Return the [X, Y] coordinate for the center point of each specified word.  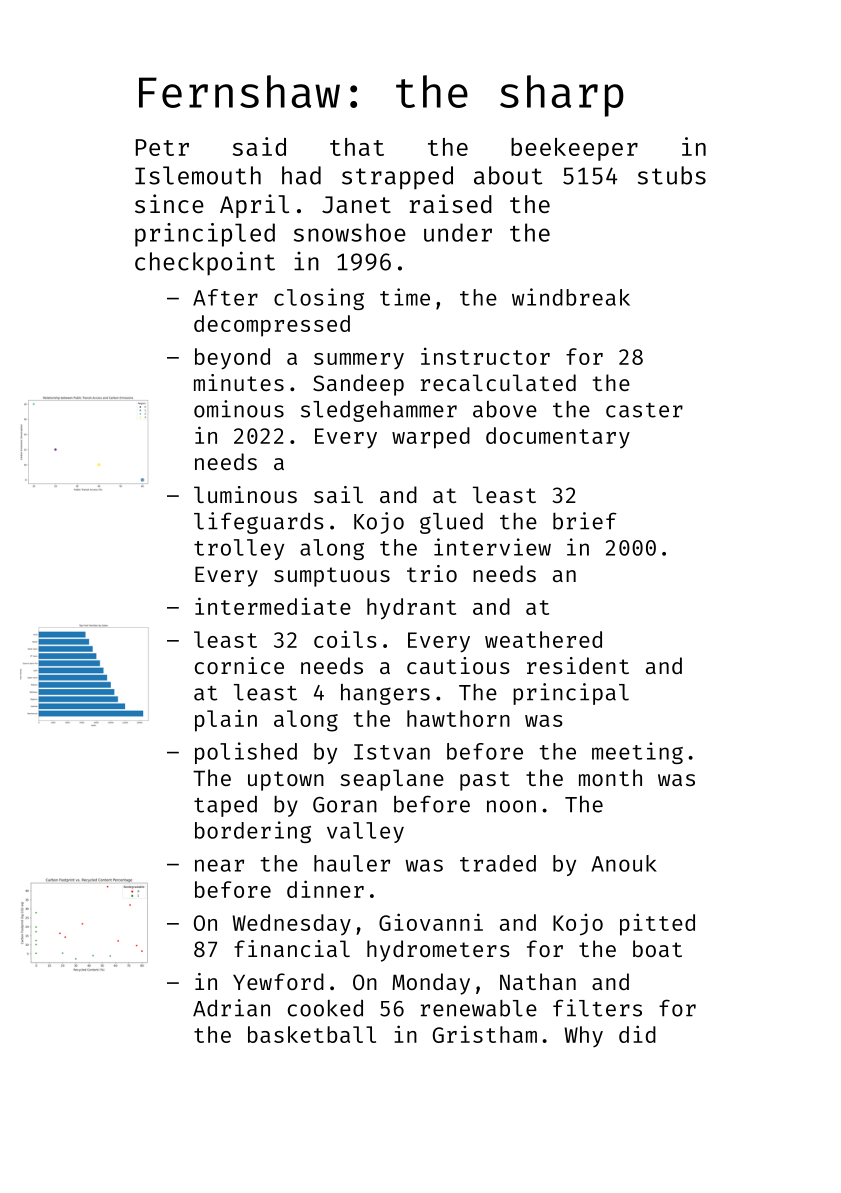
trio [432, 573]
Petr [162, 147]
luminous [245, 494]
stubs [672, 175]
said [259, 146]
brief [585, 521]
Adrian [231, 1008]
